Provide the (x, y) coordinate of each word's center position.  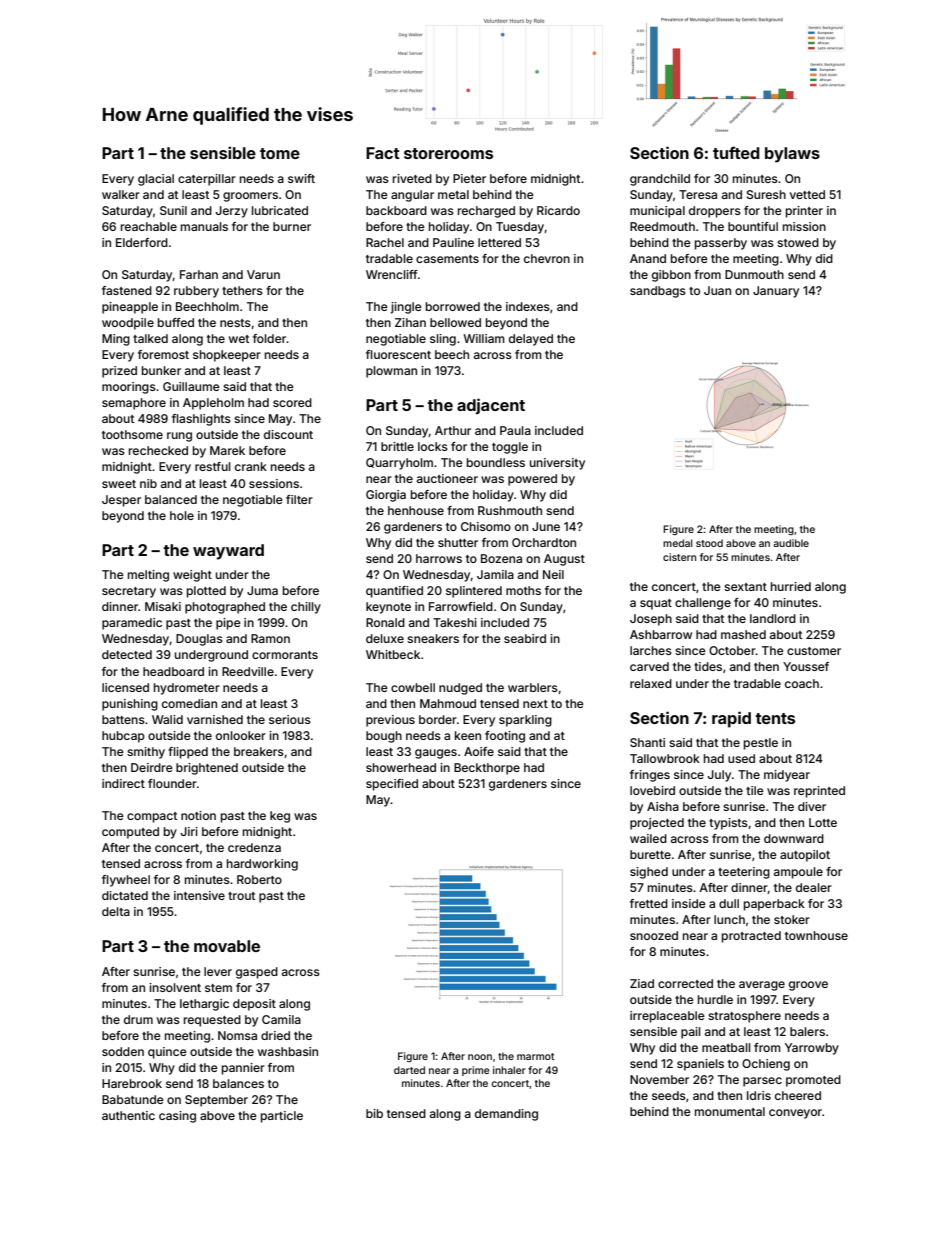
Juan (717, 290)
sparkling (525, 721)
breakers (259, 751)
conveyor (795, 1114)
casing (177, 1117)
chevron (547, 258)
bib (374, 1113)
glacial (156, 180)
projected (657, 824)
